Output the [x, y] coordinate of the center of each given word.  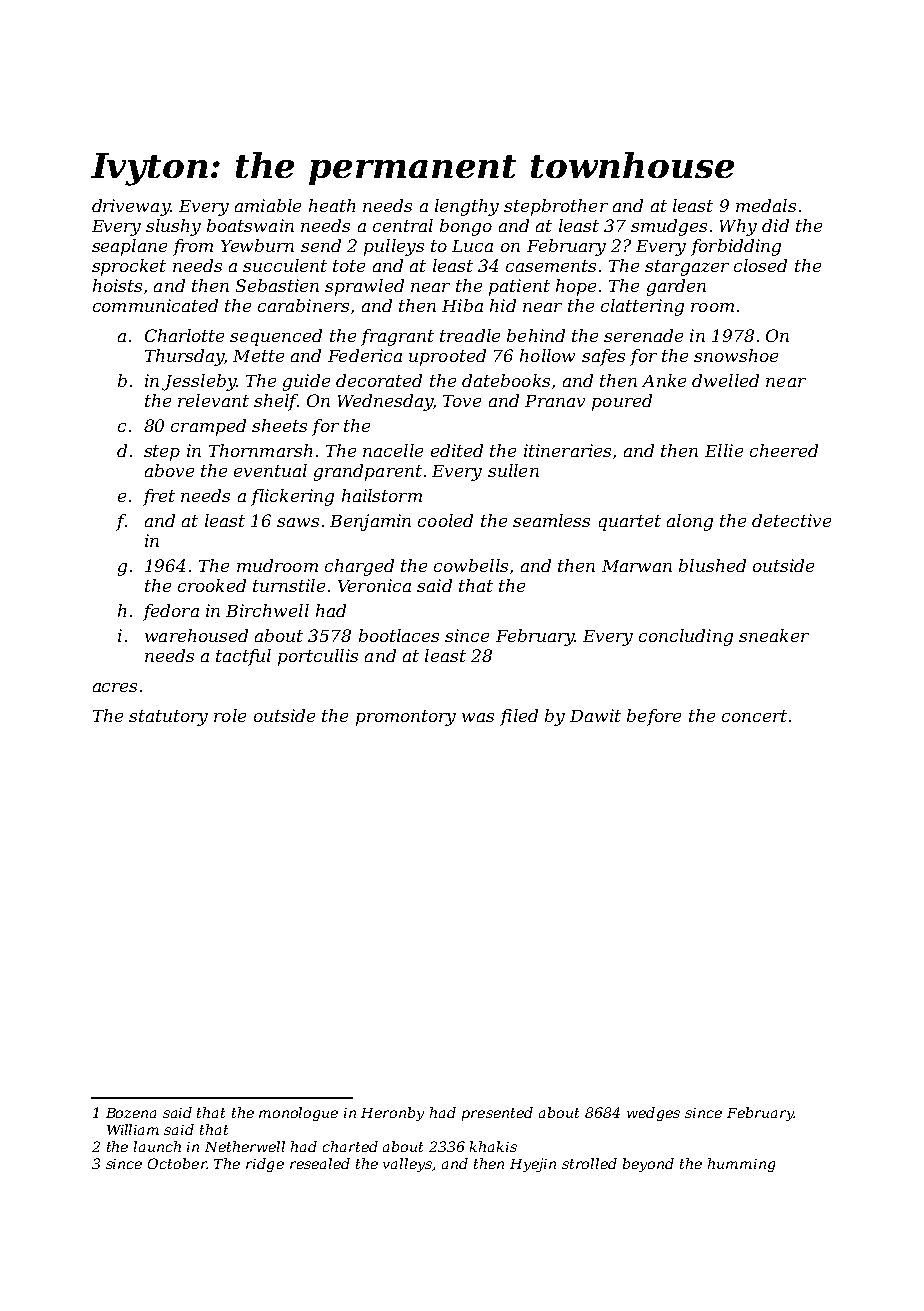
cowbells [471, 565]
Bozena [131, 1113]
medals [766, 205]
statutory [168, 718]
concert [754, 716]
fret [159, 497]
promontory [406, 718]
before [654, 717]
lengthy [467, 207]
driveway [131, 207]
